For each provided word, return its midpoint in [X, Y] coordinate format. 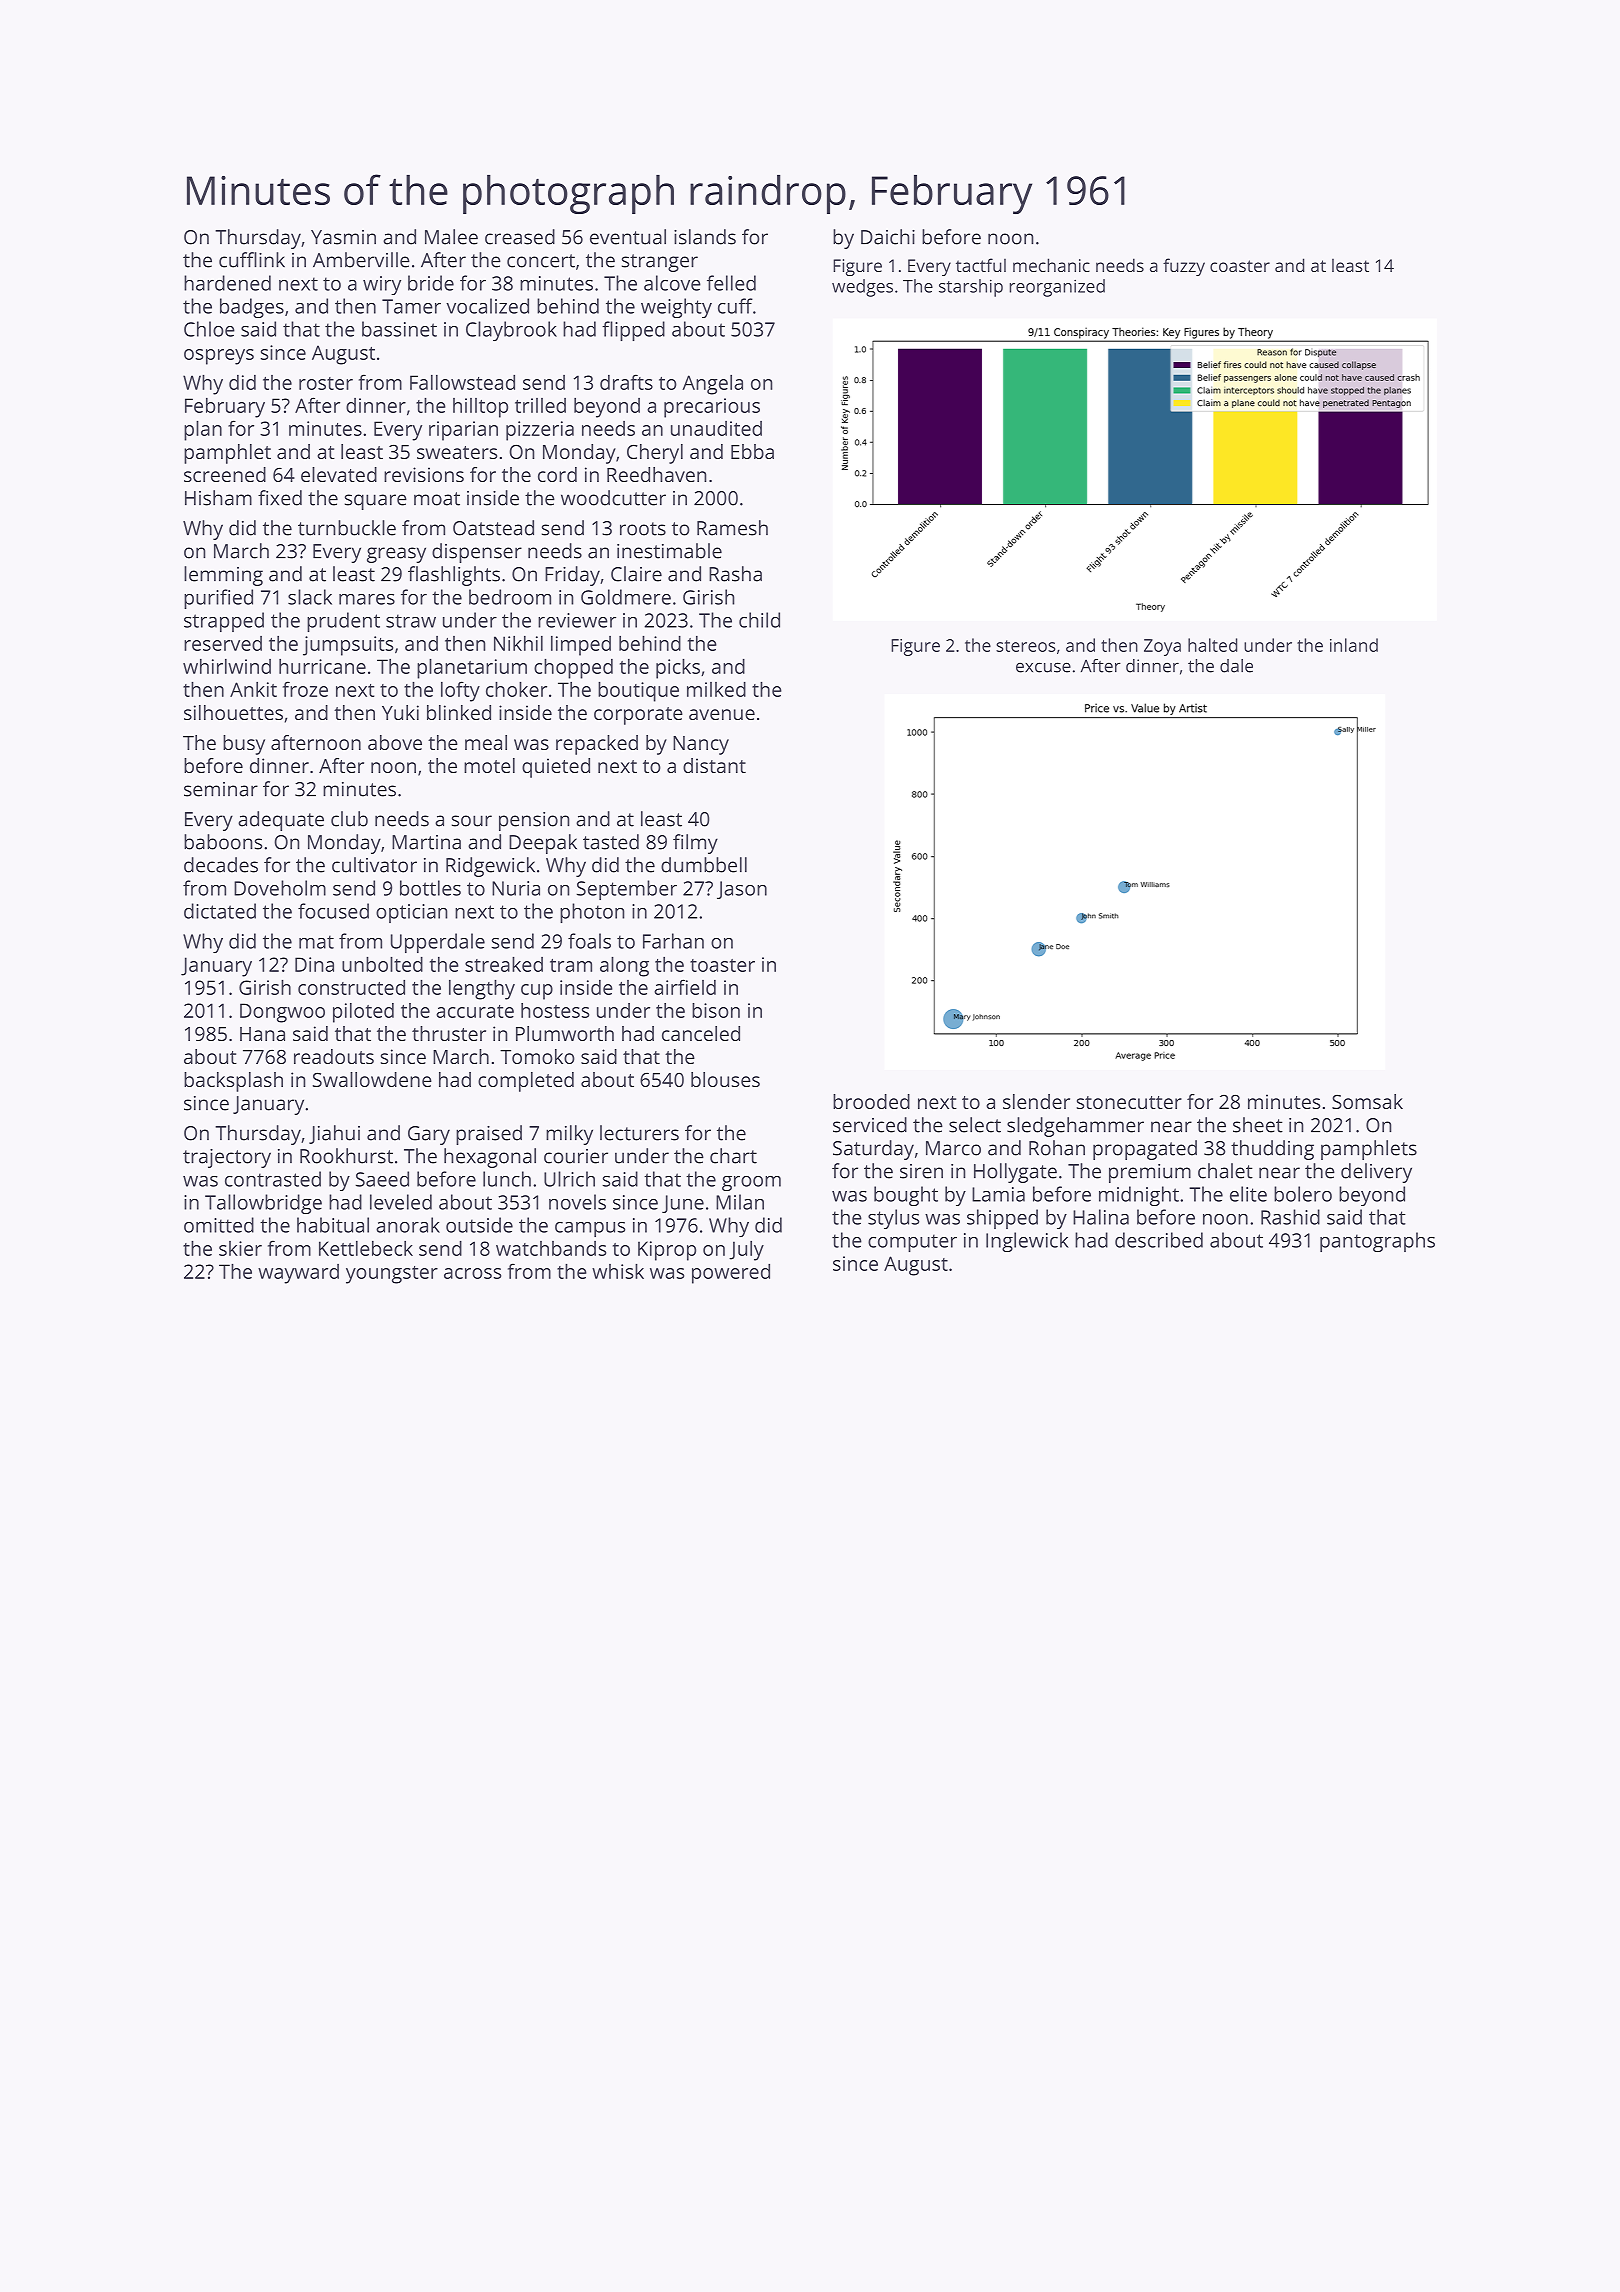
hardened [227, 283]
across [472, 1273]
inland [1354, 645]
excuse [1043, 667]
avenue [722, 714]
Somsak [1367, 1101]
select [975, 1125]
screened [225, 474]
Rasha [735, 574]
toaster [722, 965]
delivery [1376, 1173]
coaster [1240, 266]
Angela [712, 384]
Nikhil [518, 643]
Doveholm [280, 888]
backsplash [233, 1082]
